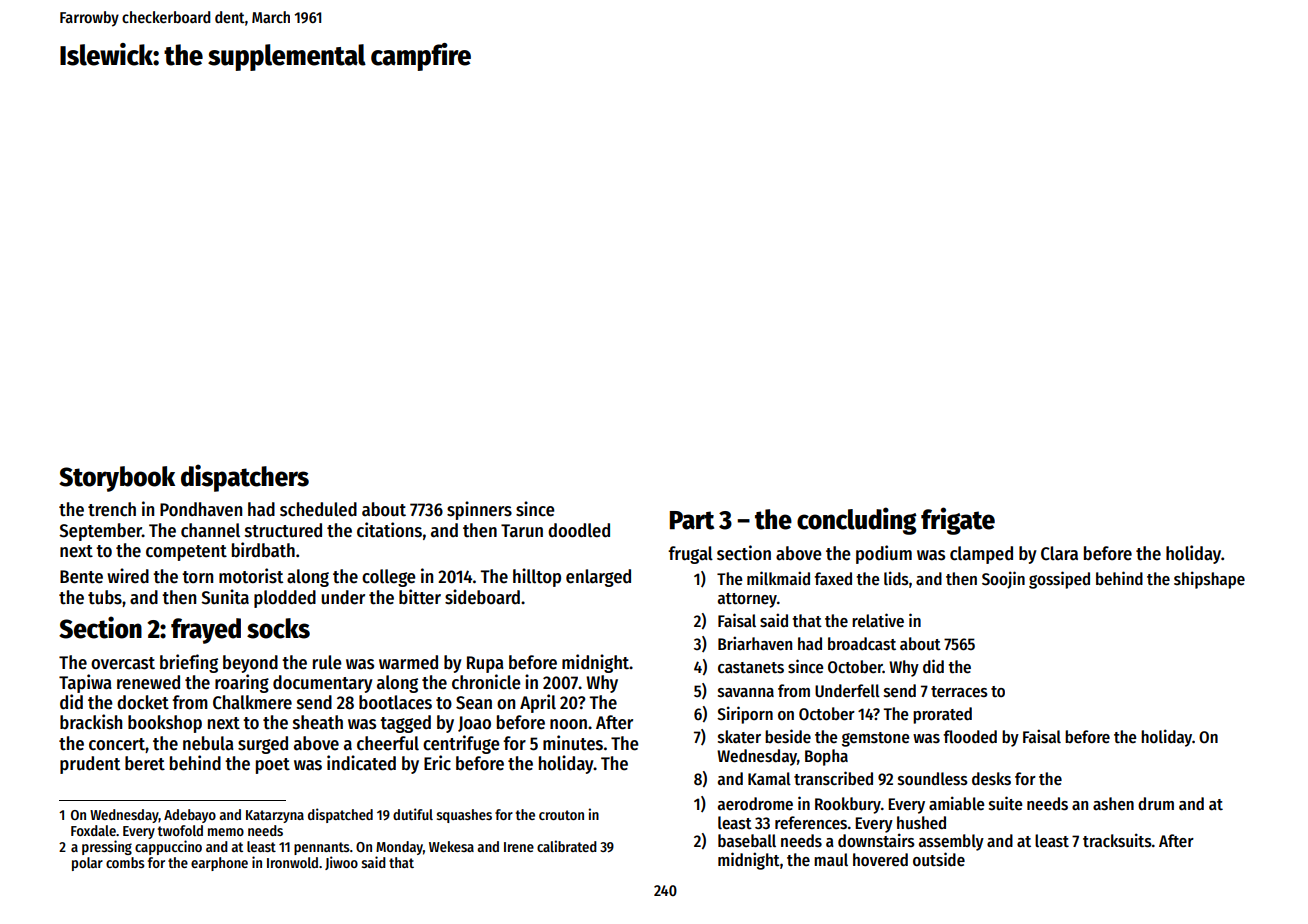 This document has width=1308, height=924. What do you see at coordinates (1059, 580) in the document?
I see `gossiped` at bounding box center [1059, 580].
